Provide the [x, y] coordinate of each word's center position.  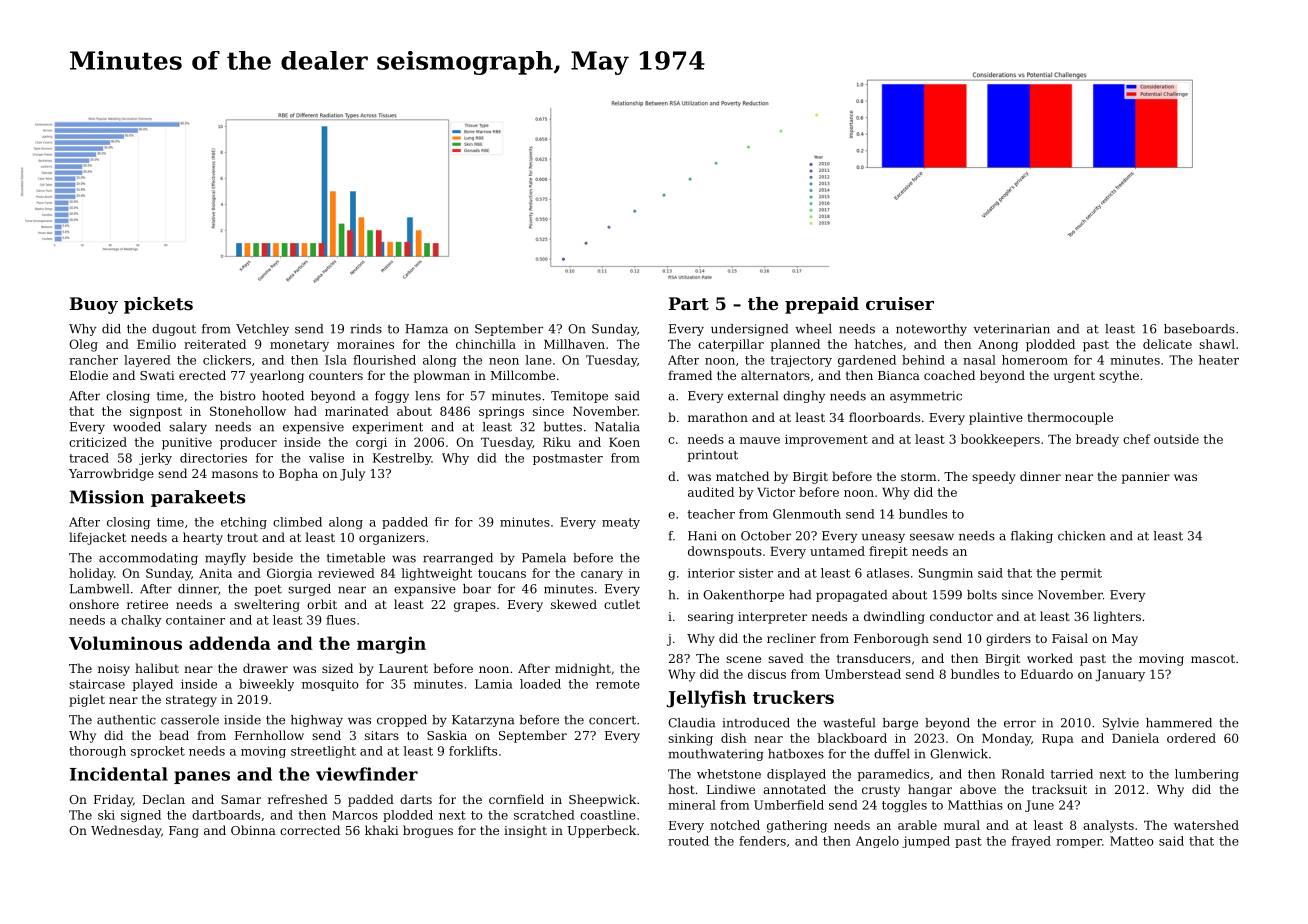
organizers [392, 539]
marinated [357, 411]
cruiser [900, 303]
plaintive [996, 418]
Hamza [426, 329]
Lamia [494, 684]
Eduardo [1047, 674]
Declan [164, 799]
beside [273, 558]
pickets [158, 305]
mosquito [330, 685]
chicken [1081, 536]
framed [690, 375]
